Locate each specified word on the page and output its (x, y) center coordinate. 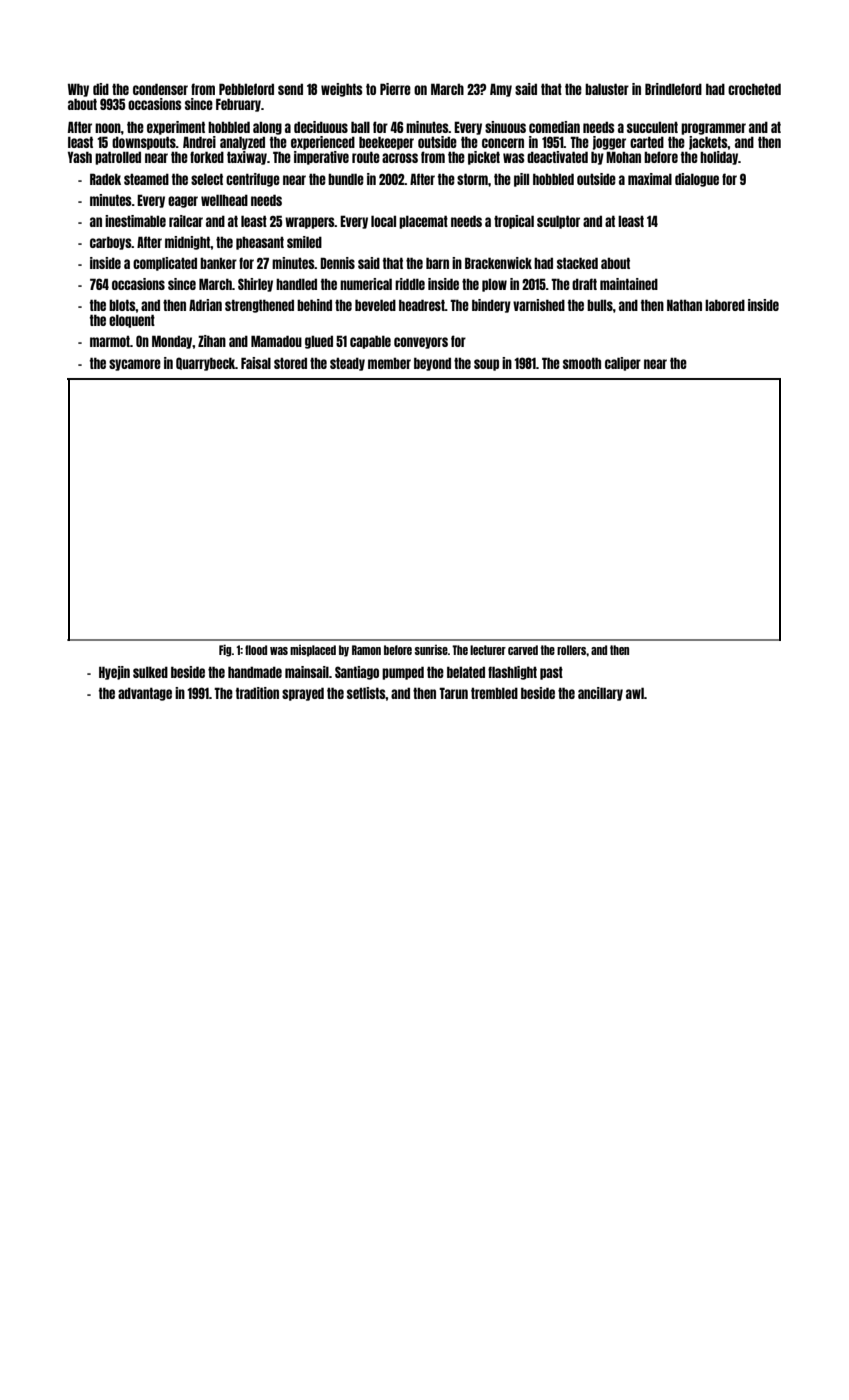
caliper (623, 364)
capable (370, 342)
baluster (607, 89)
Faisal (256, 363)
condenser (160, 89)
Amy (501, 90)
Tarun (453, 693)
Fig (225, 650)
